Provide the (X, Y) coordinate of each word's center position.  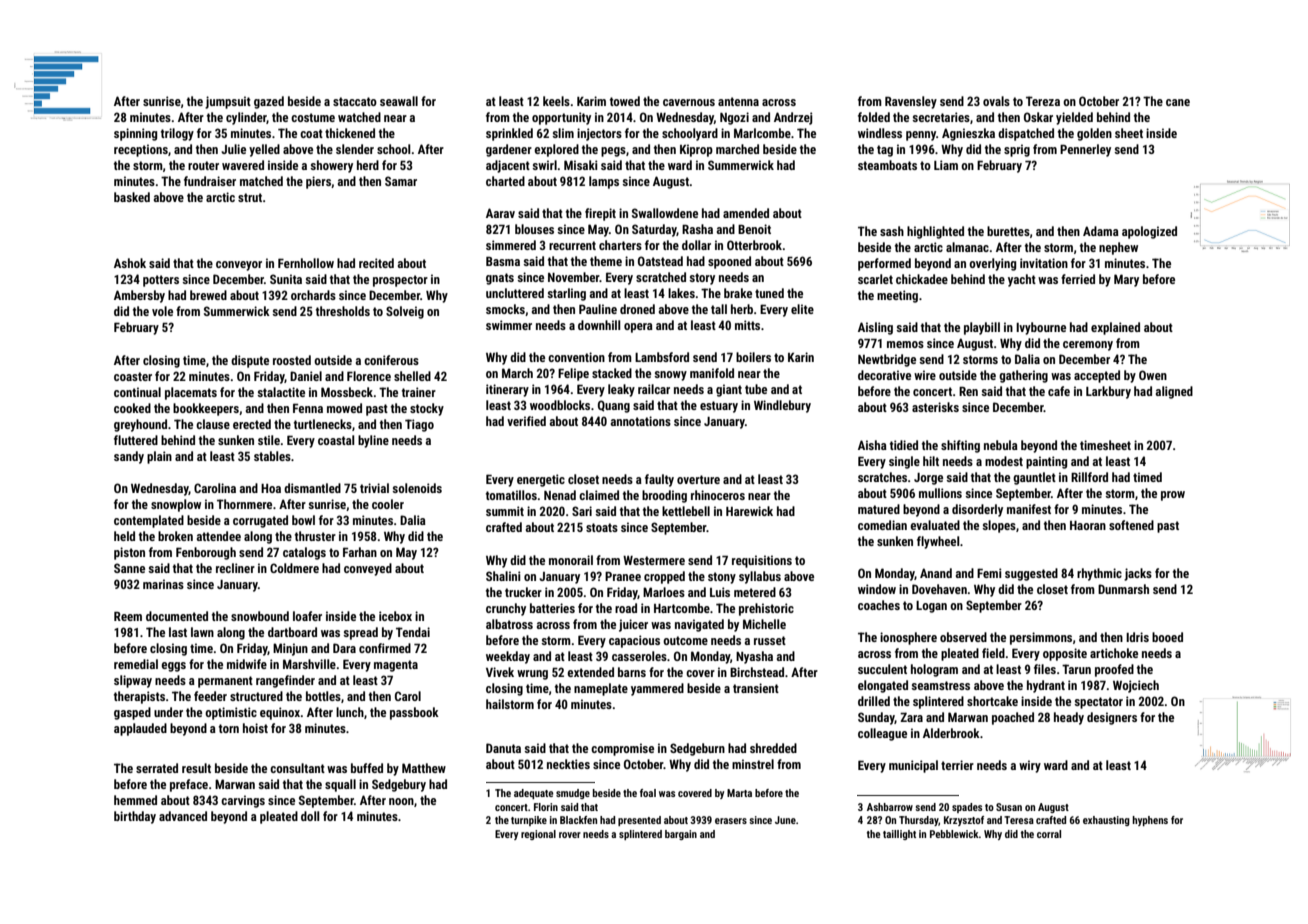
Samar (401, 181)
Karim (591, 101)
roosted (292, 360)
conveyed (368, 569)
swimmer (509, 325)
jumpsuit (228, 102)
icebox (395, 616)
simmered (511, 245)
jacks (1138, 574)
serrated (157, 768)
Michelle (764, 624)
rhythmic (1099, 574)
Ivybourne (1041, 328)
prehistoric (766, 609)
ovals (996, 101)
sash (892, 231)
